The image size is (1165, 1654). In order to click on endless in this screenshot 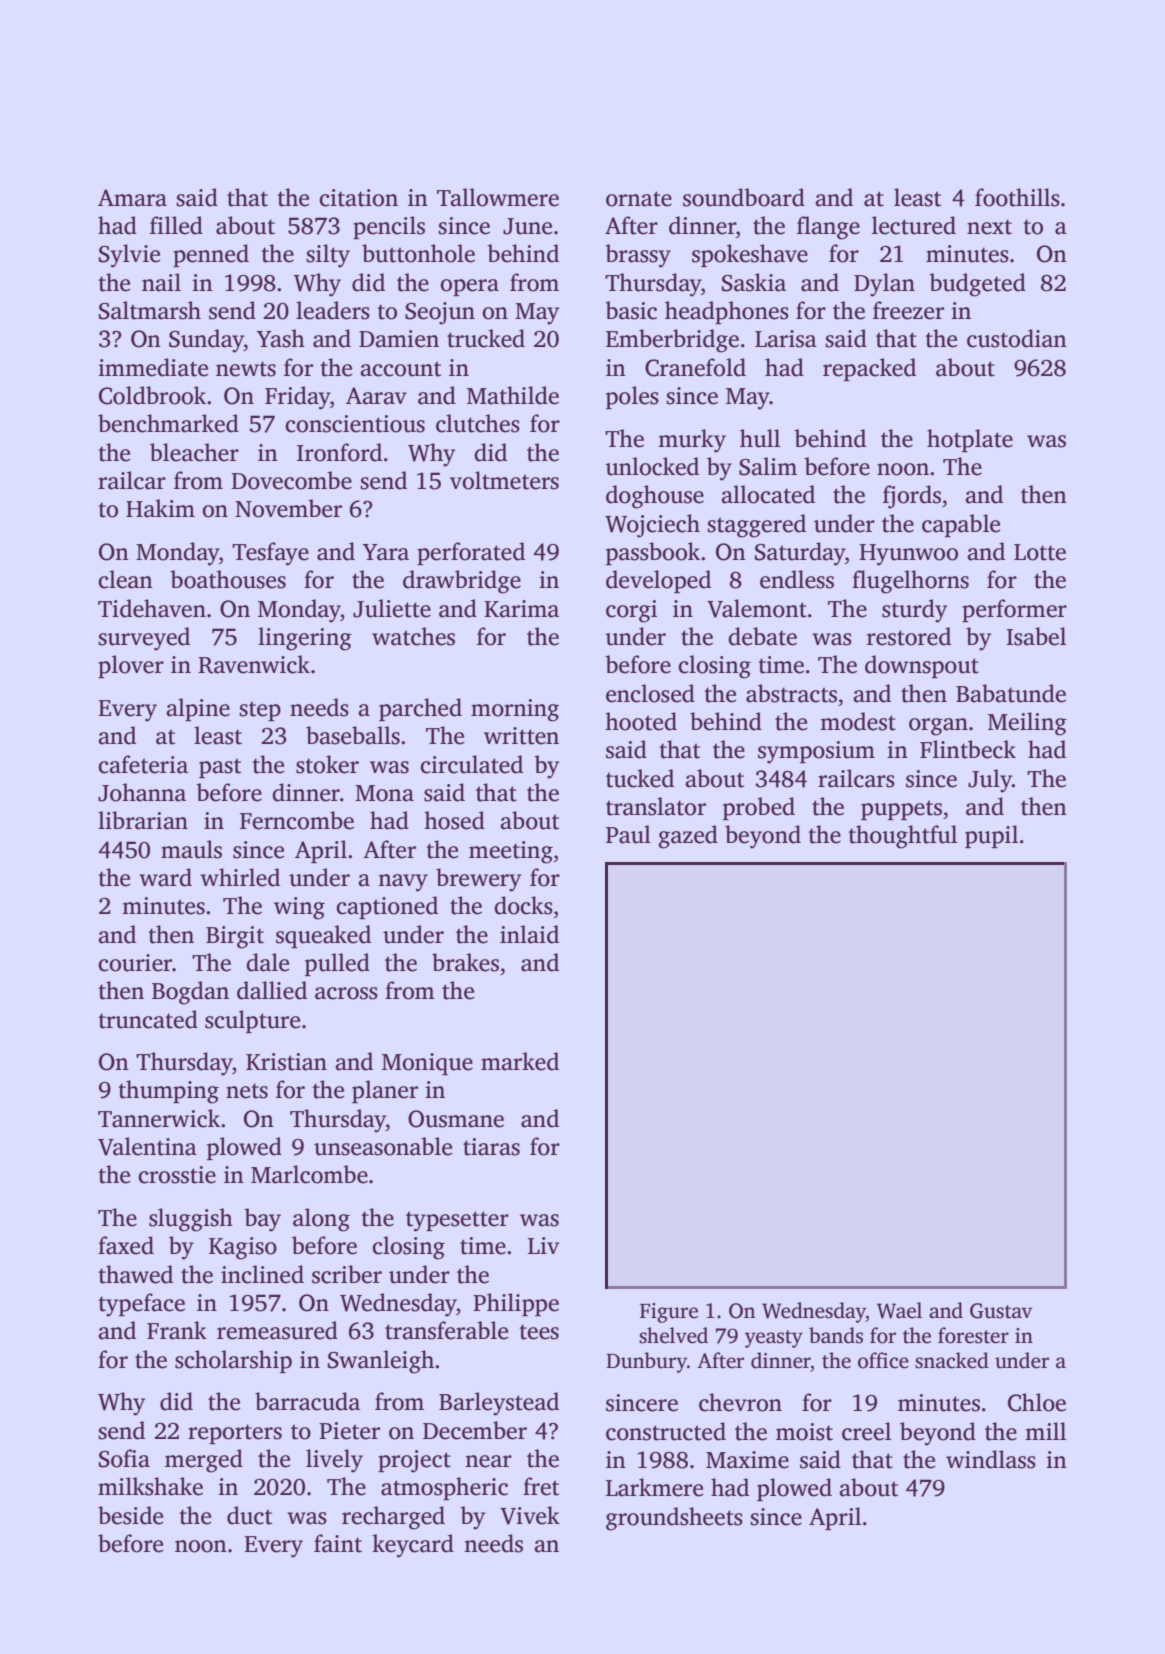, I will do `click(797, 579)`.
